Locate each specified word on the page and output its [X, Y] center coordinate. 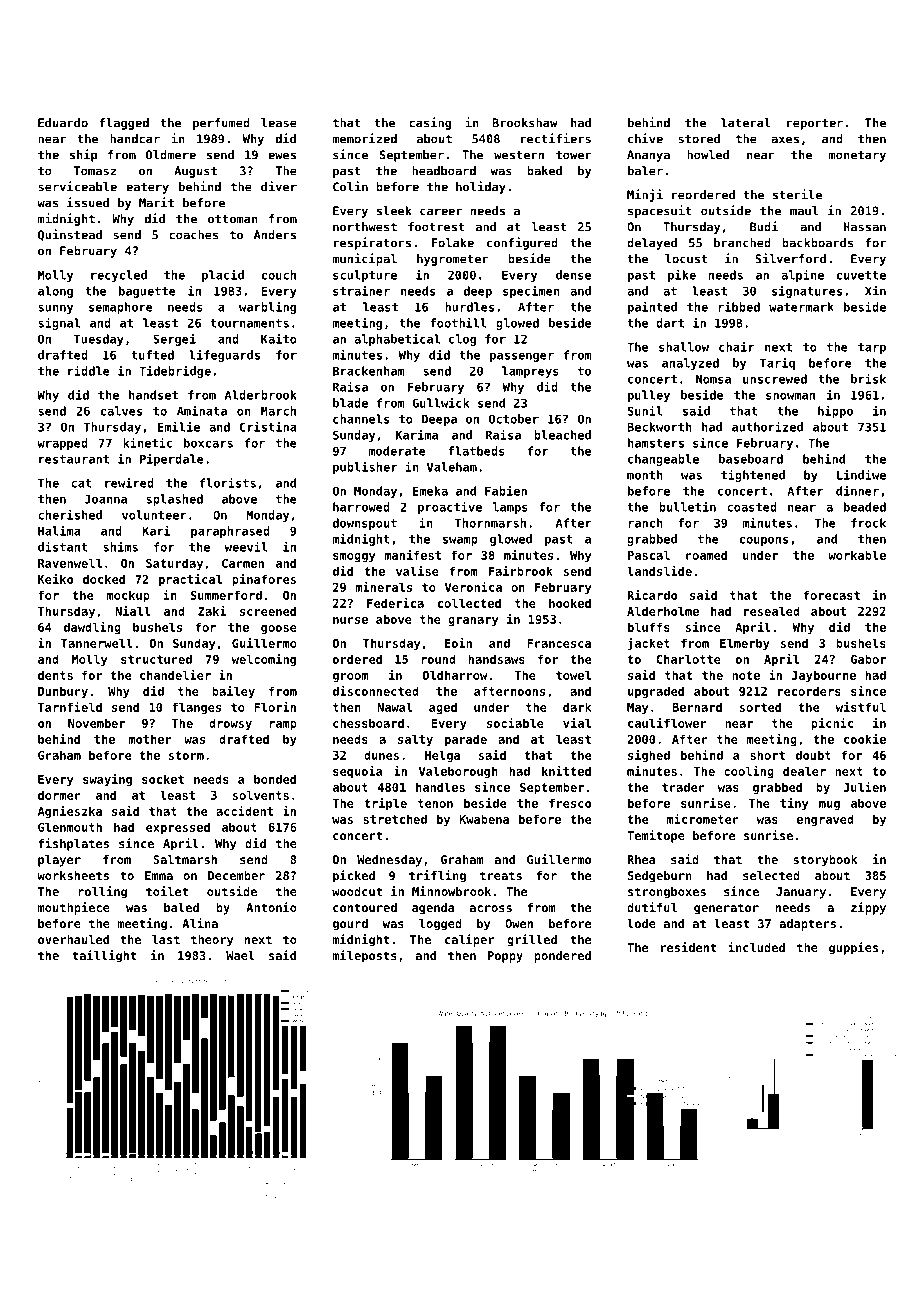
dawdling [92, 628]
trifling [437, 876]
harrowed [361, 507]
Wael [240, 955]
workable [857, 555]
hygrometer [453, 260]
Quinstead [70, 235]
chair [736, 346]
